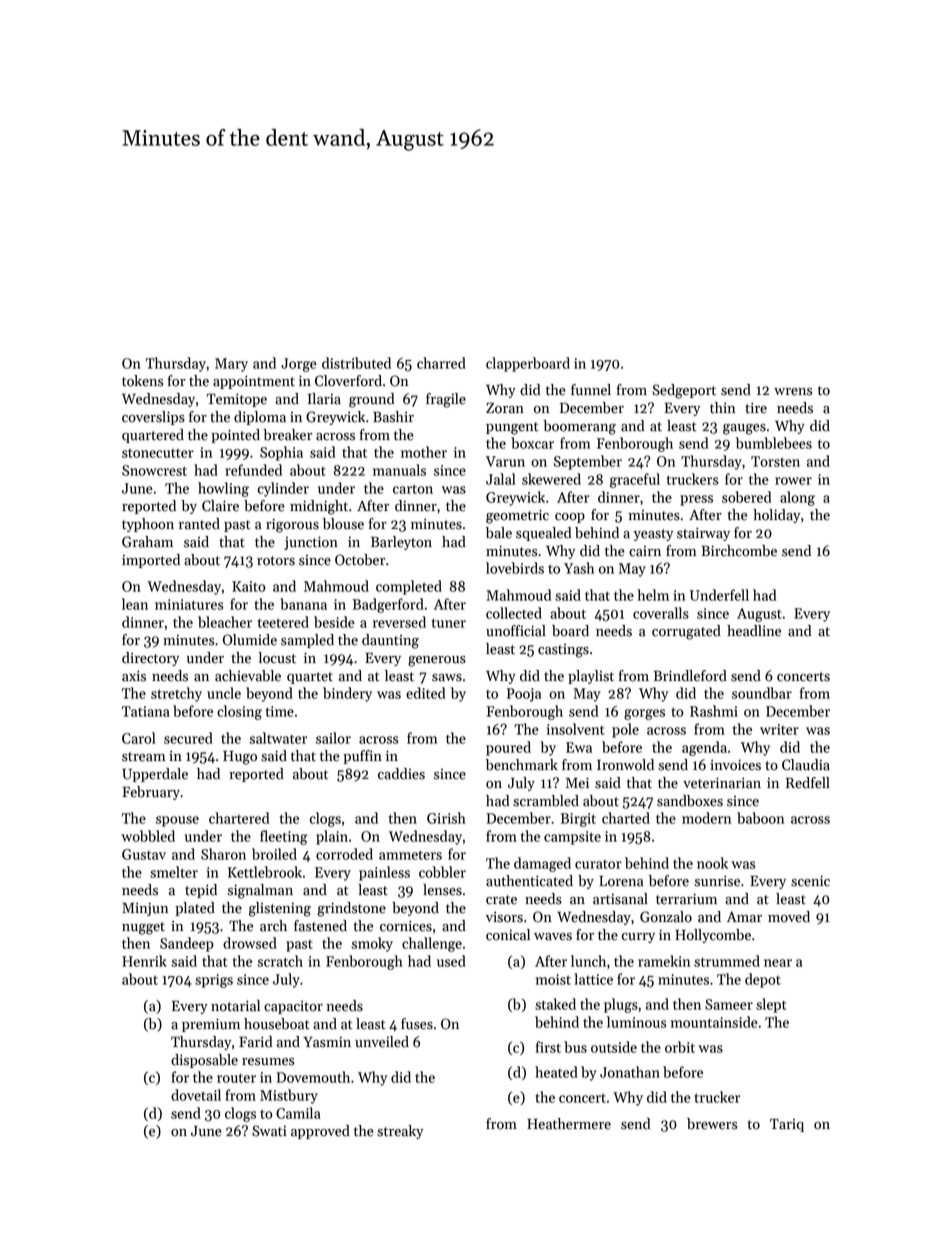  Describe the element at coordinates (356, 363) in the page. I see `distributed` at that location.
